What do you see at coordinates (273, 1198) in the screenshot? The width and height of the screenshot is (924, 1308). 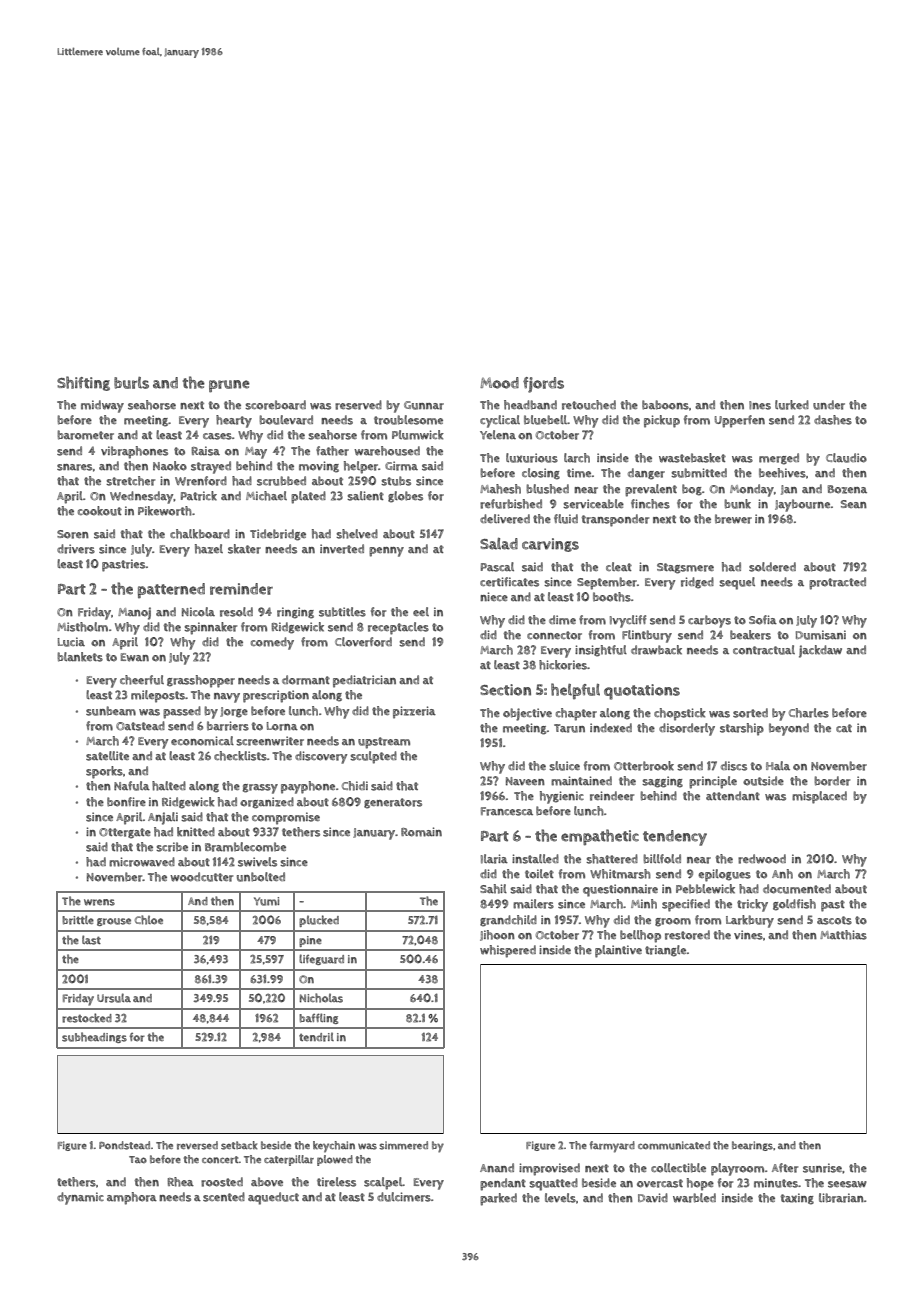 I see `aqueduct` at bounding box center [273, 1198].
